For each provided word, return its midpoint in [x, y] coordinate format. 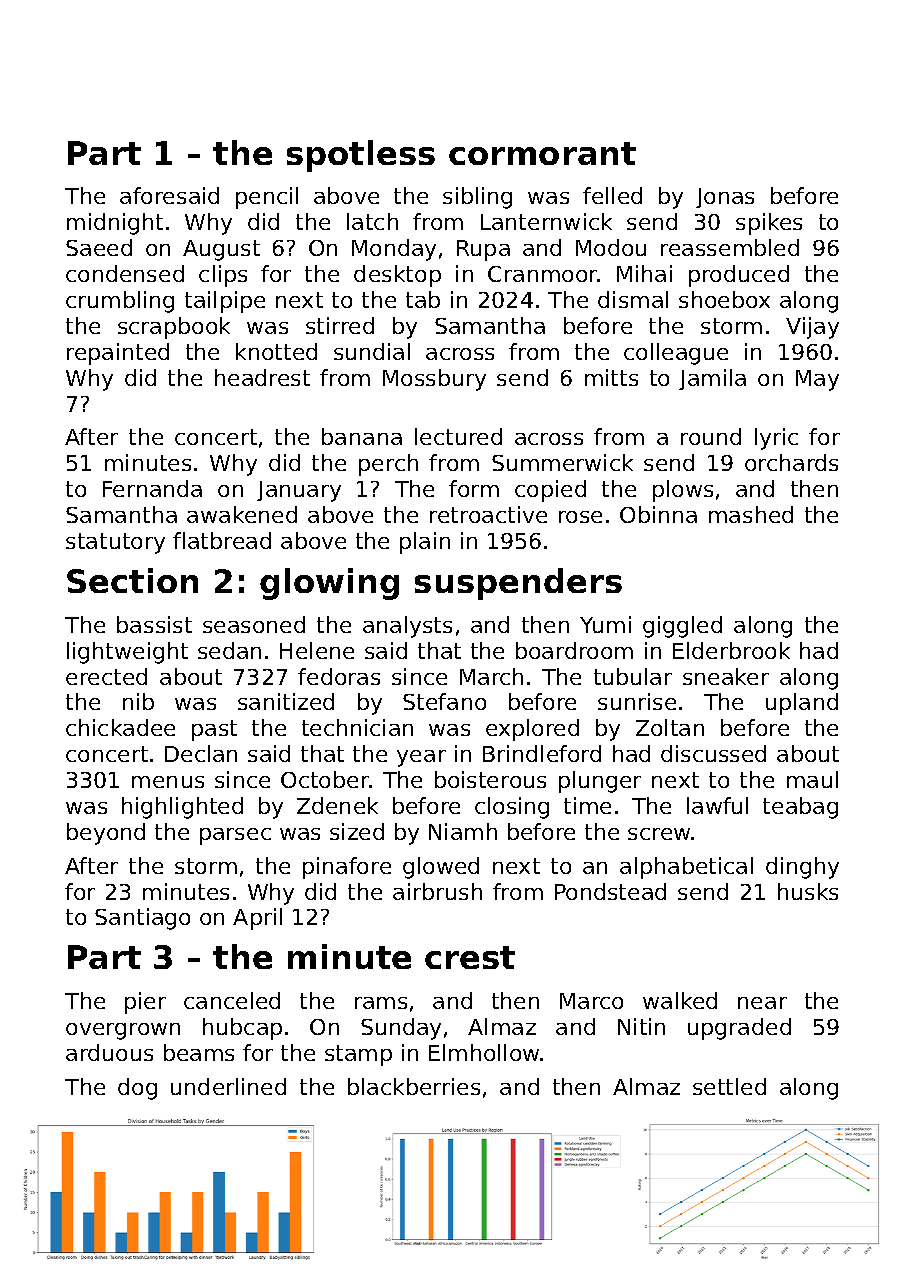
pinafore [347, 868]
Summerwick [562, 462]
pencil [267, 198]
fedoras [339, 676]
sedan [229, 650]
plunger [600, 782]
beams [199, 1052]
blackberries [414, 1086]
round [711, 436]
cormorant [542, 153]
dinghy [802, 868]
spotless [361, 156]
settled [729, 1086]
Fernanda [152, 488]
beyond [106, 834]
